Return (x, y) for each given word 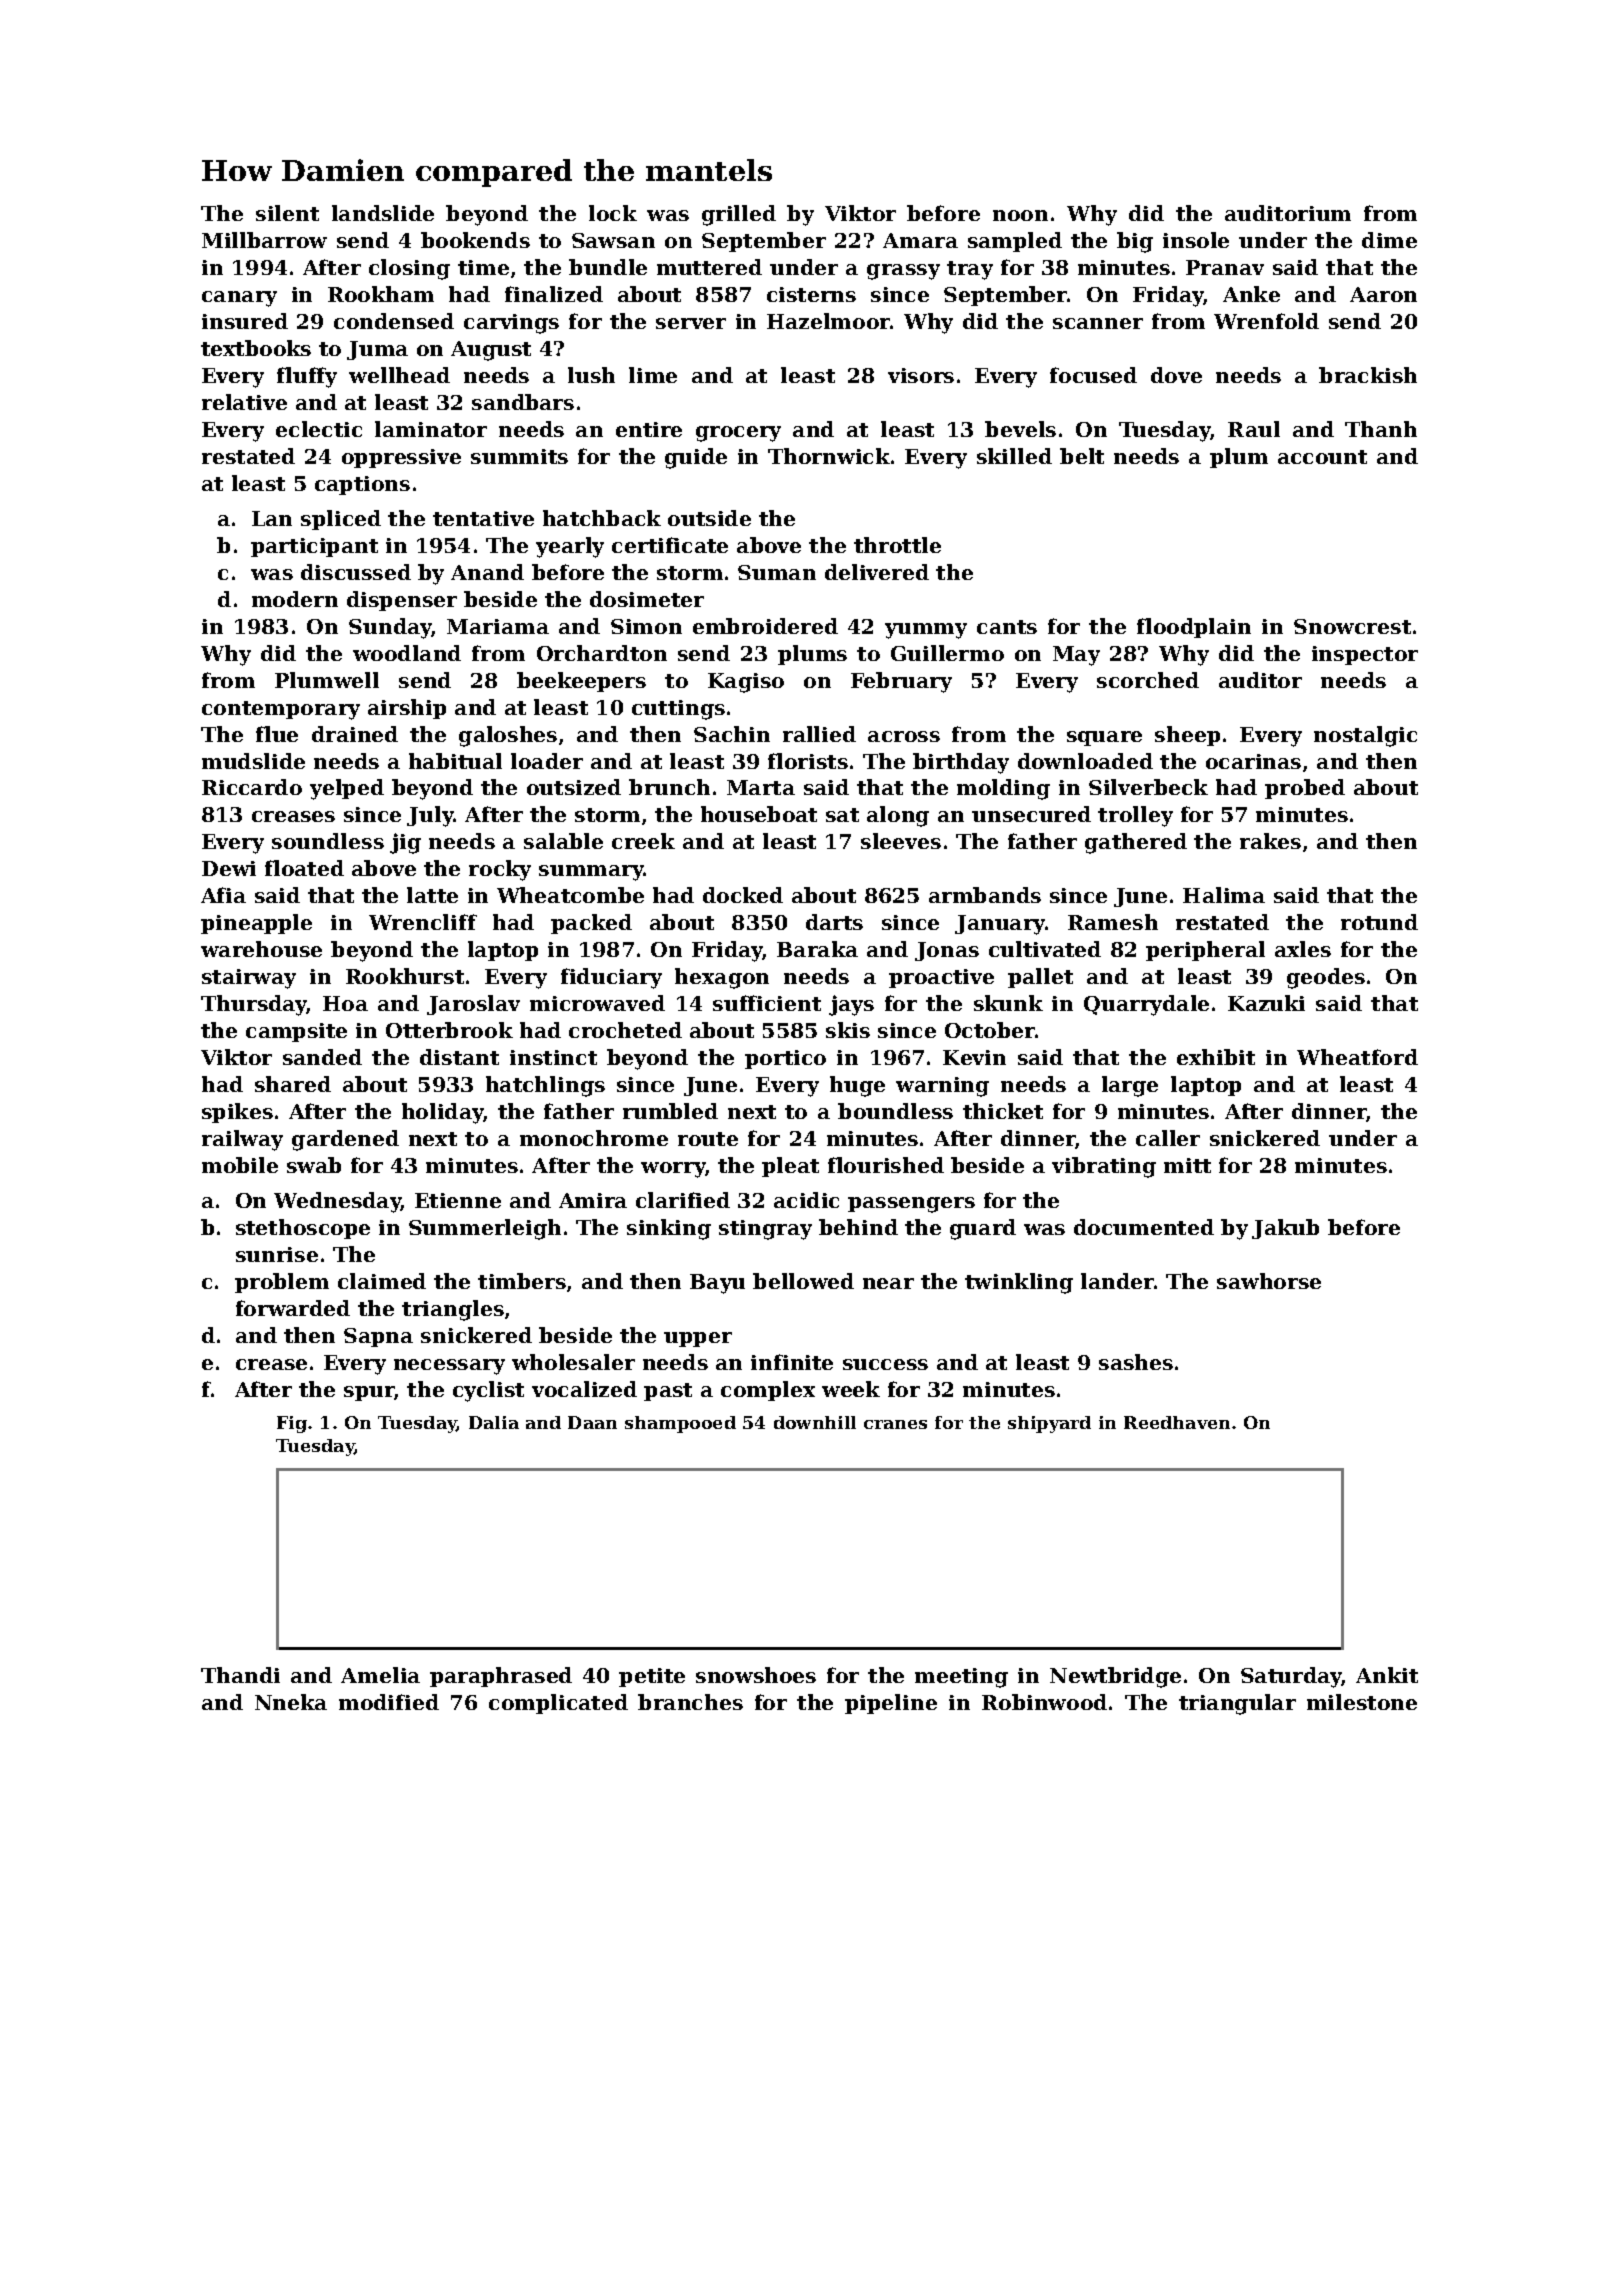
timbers (522, 1281)
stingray (765, 1230)
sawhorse (1269, 1281)
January (1000, 925)
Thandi (240, 1675)
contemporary (281, 710)
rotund (1379, 922)
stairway (249, 979)
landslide (383, 213)
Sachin (732, 734)
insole (1196, 240)
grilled (739, 215)
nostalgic (1365, 736)
